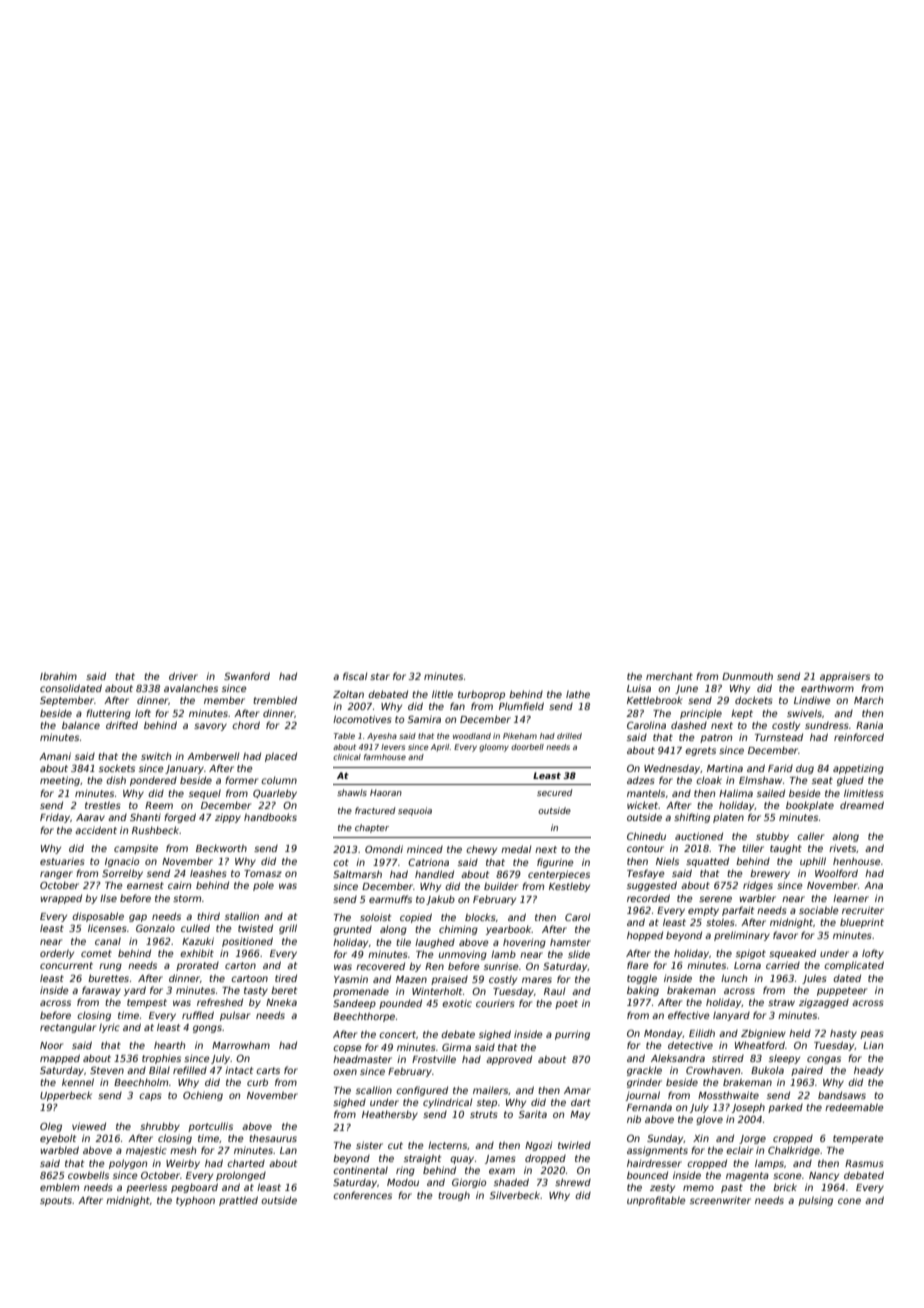 The width and height of the image is (924, 1308). Describe the element at coordinates (649, 1107) in the image. I see `Fernanda` at that location.
